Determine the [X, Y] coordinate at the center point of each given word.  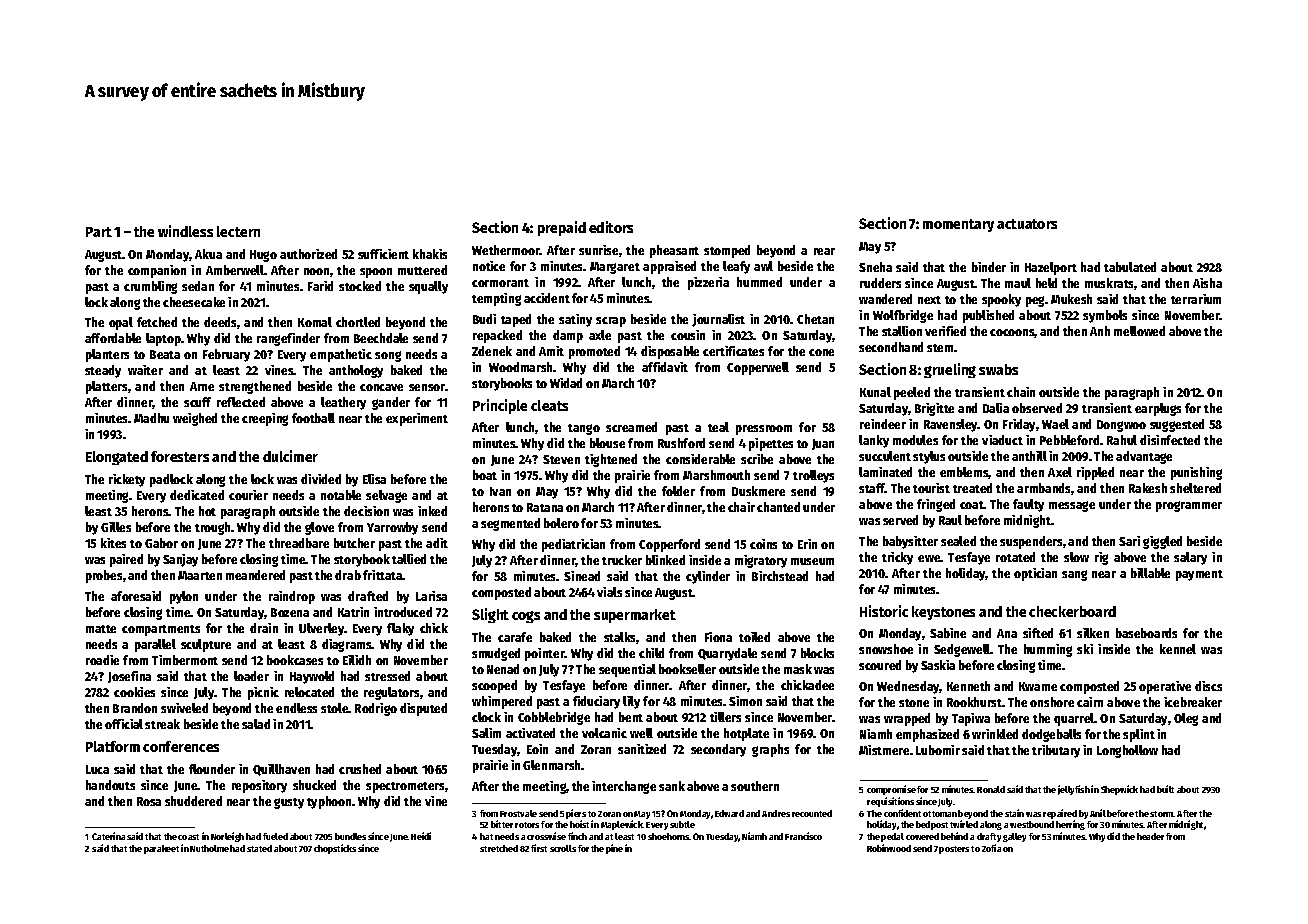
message [1072, 506]
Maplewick [622, 825]
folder [678, 491]
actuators [1027, 224]
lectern [238, 231]
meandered [255, 575]
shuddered [193, 801]
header [1150, 836]
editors [611, 227]
